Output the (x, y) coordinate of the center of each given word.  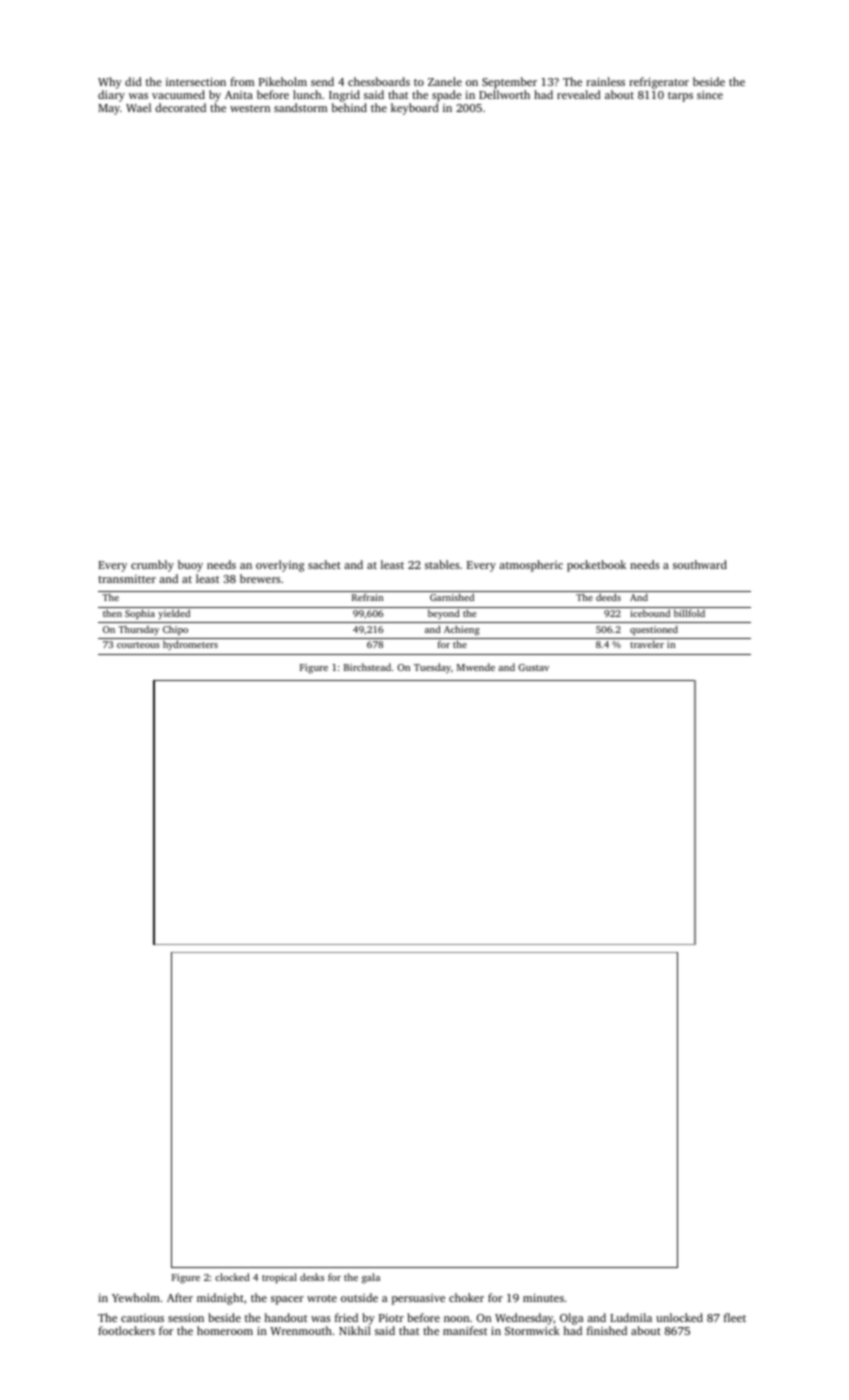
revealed (579, 94)
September (509, 83)
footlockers (126, 1330)
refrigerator (659, 83)
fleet (735, 1317)
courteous (138, 645)
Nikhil (355, 1330)
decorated (180, 107)
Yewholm (136, 1297)
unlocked (679, 1317)
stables (442, 564)
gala (371, 1278)
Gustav (533, 667)
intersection (196, 81)
